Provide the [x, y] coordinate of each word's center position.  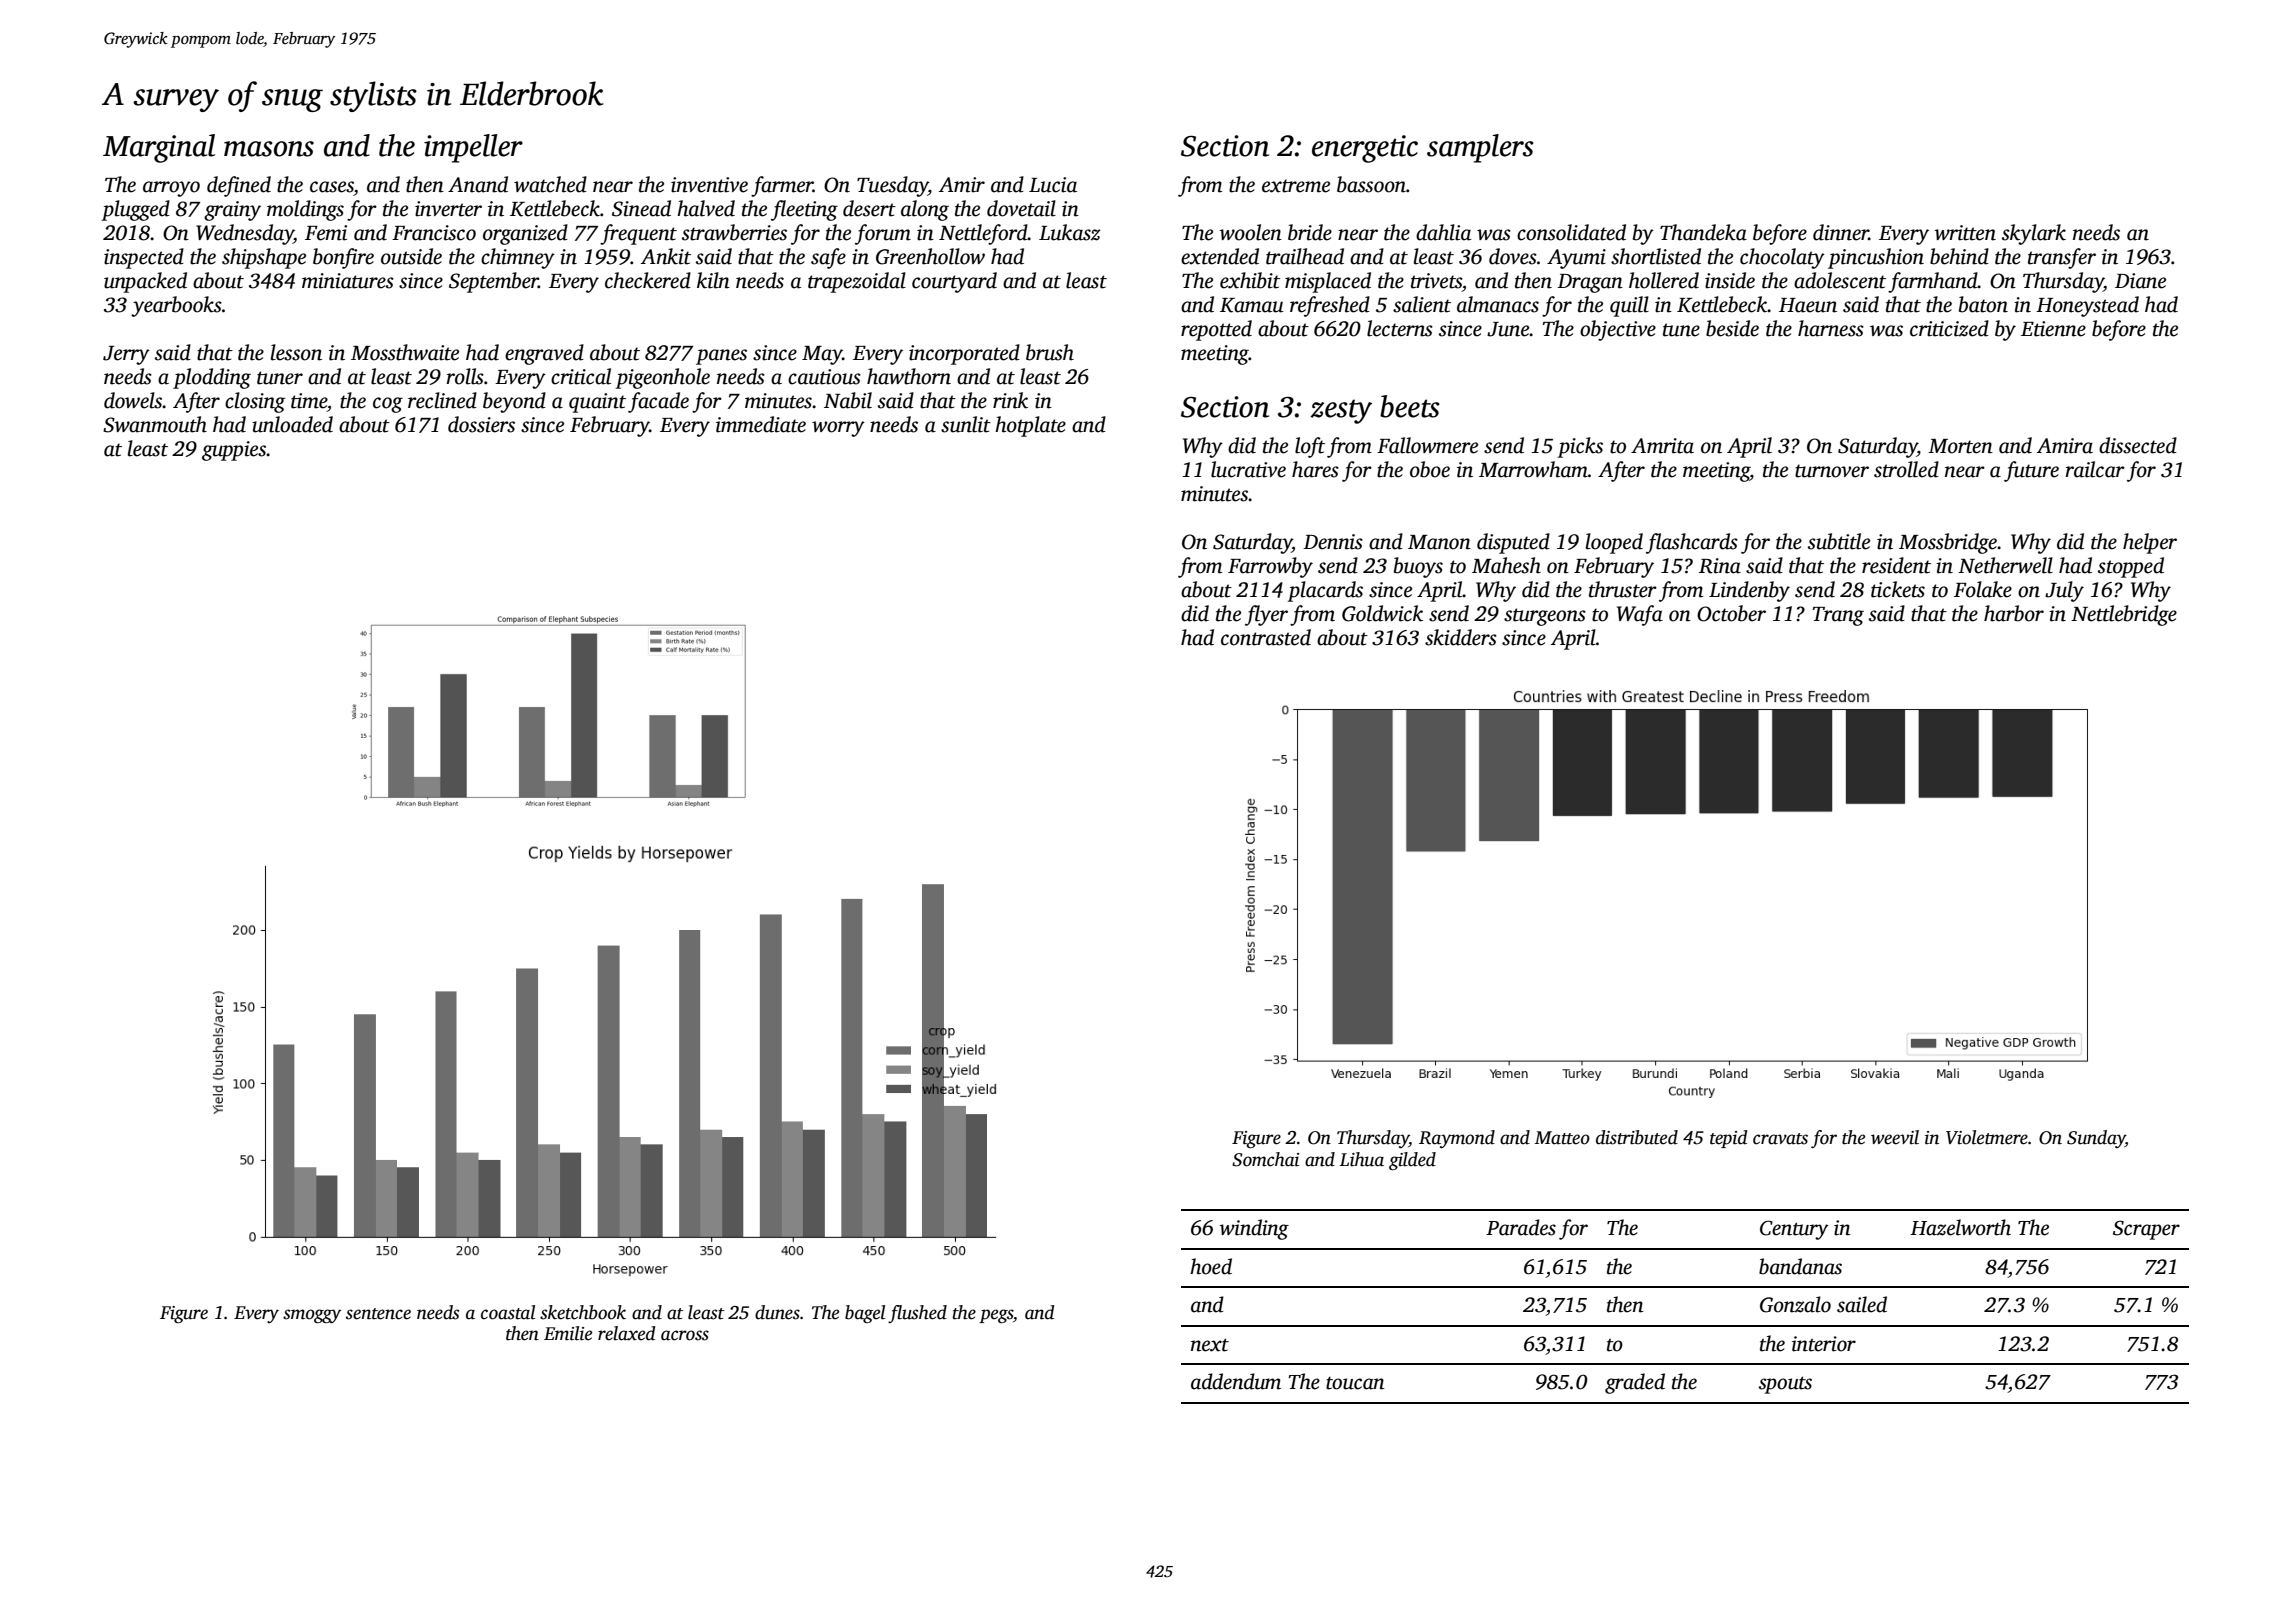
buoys [1418, 567]
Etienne [2053, 329]
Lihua [1361, 1159]
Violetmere [1987, 1137]
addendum [1236, 1381]
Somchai [1265, 1159]
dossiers [481, 424]
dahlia [1443, 232]
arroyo [171, 189]
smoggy [312, 1316]
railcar [2095, 469]
